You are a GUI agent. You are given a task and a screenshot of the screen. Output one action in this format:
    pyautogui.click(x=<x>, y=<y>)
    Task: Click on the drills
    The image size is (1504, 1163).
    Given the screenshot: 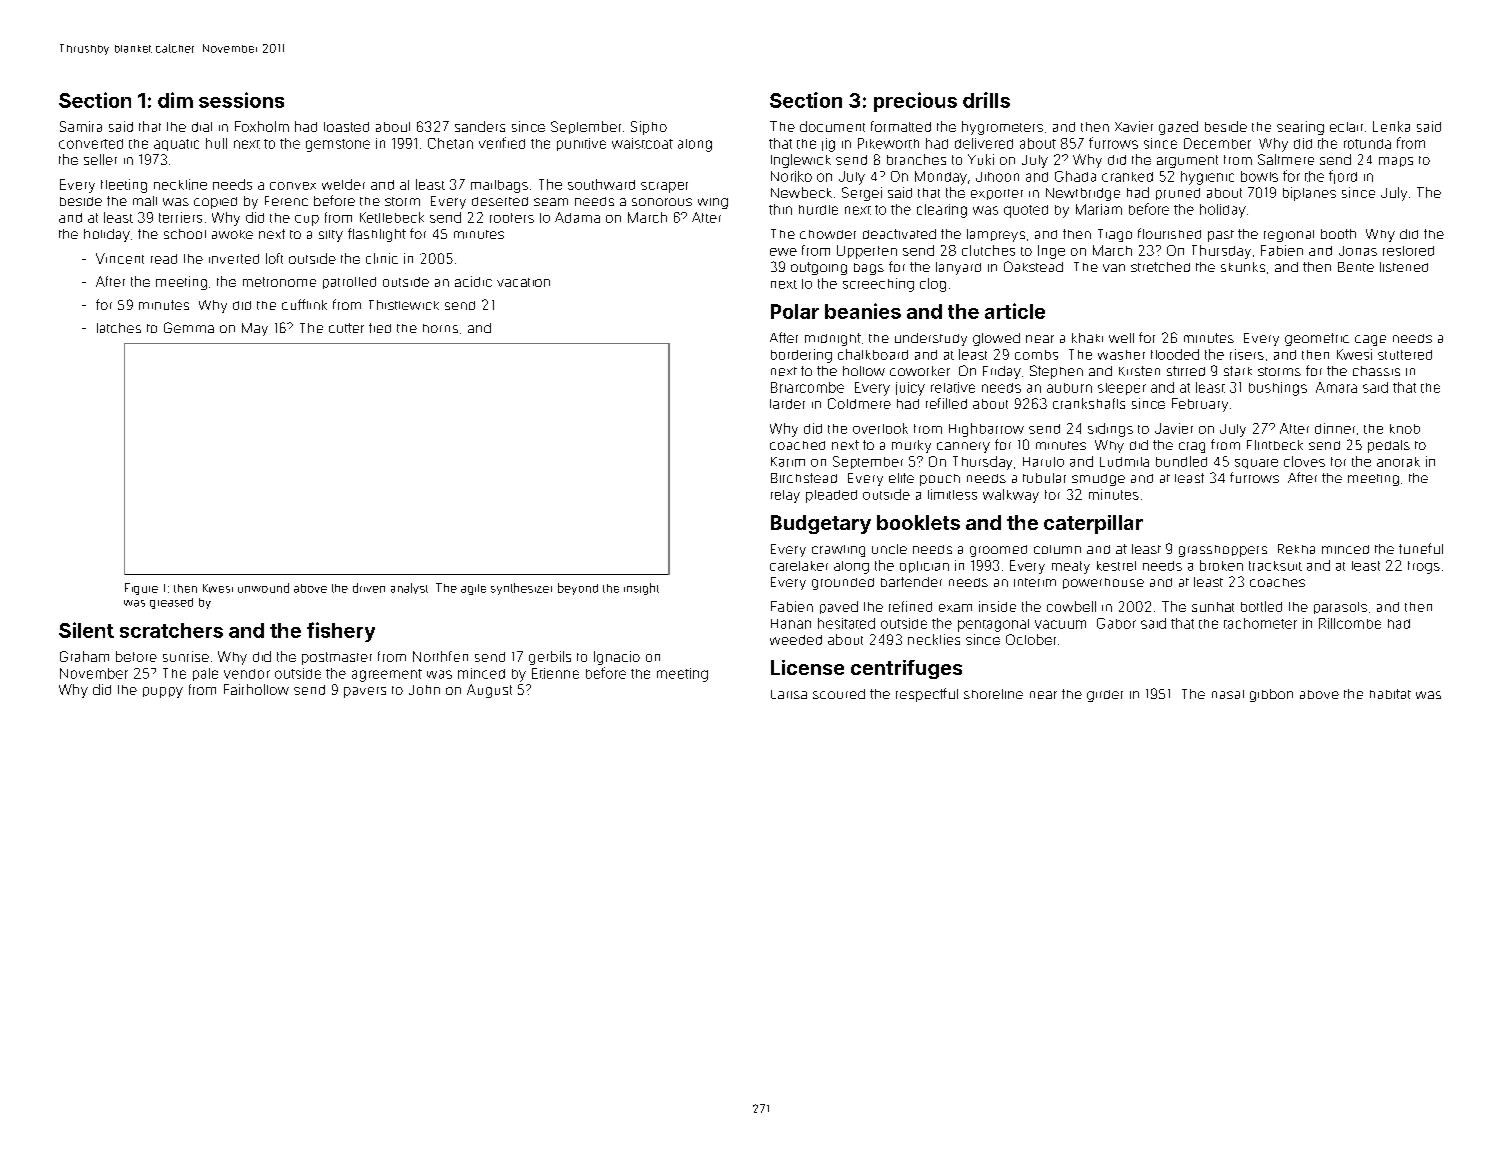 What is the action you would take?
    pyautogui.click(x=986, y=100)
